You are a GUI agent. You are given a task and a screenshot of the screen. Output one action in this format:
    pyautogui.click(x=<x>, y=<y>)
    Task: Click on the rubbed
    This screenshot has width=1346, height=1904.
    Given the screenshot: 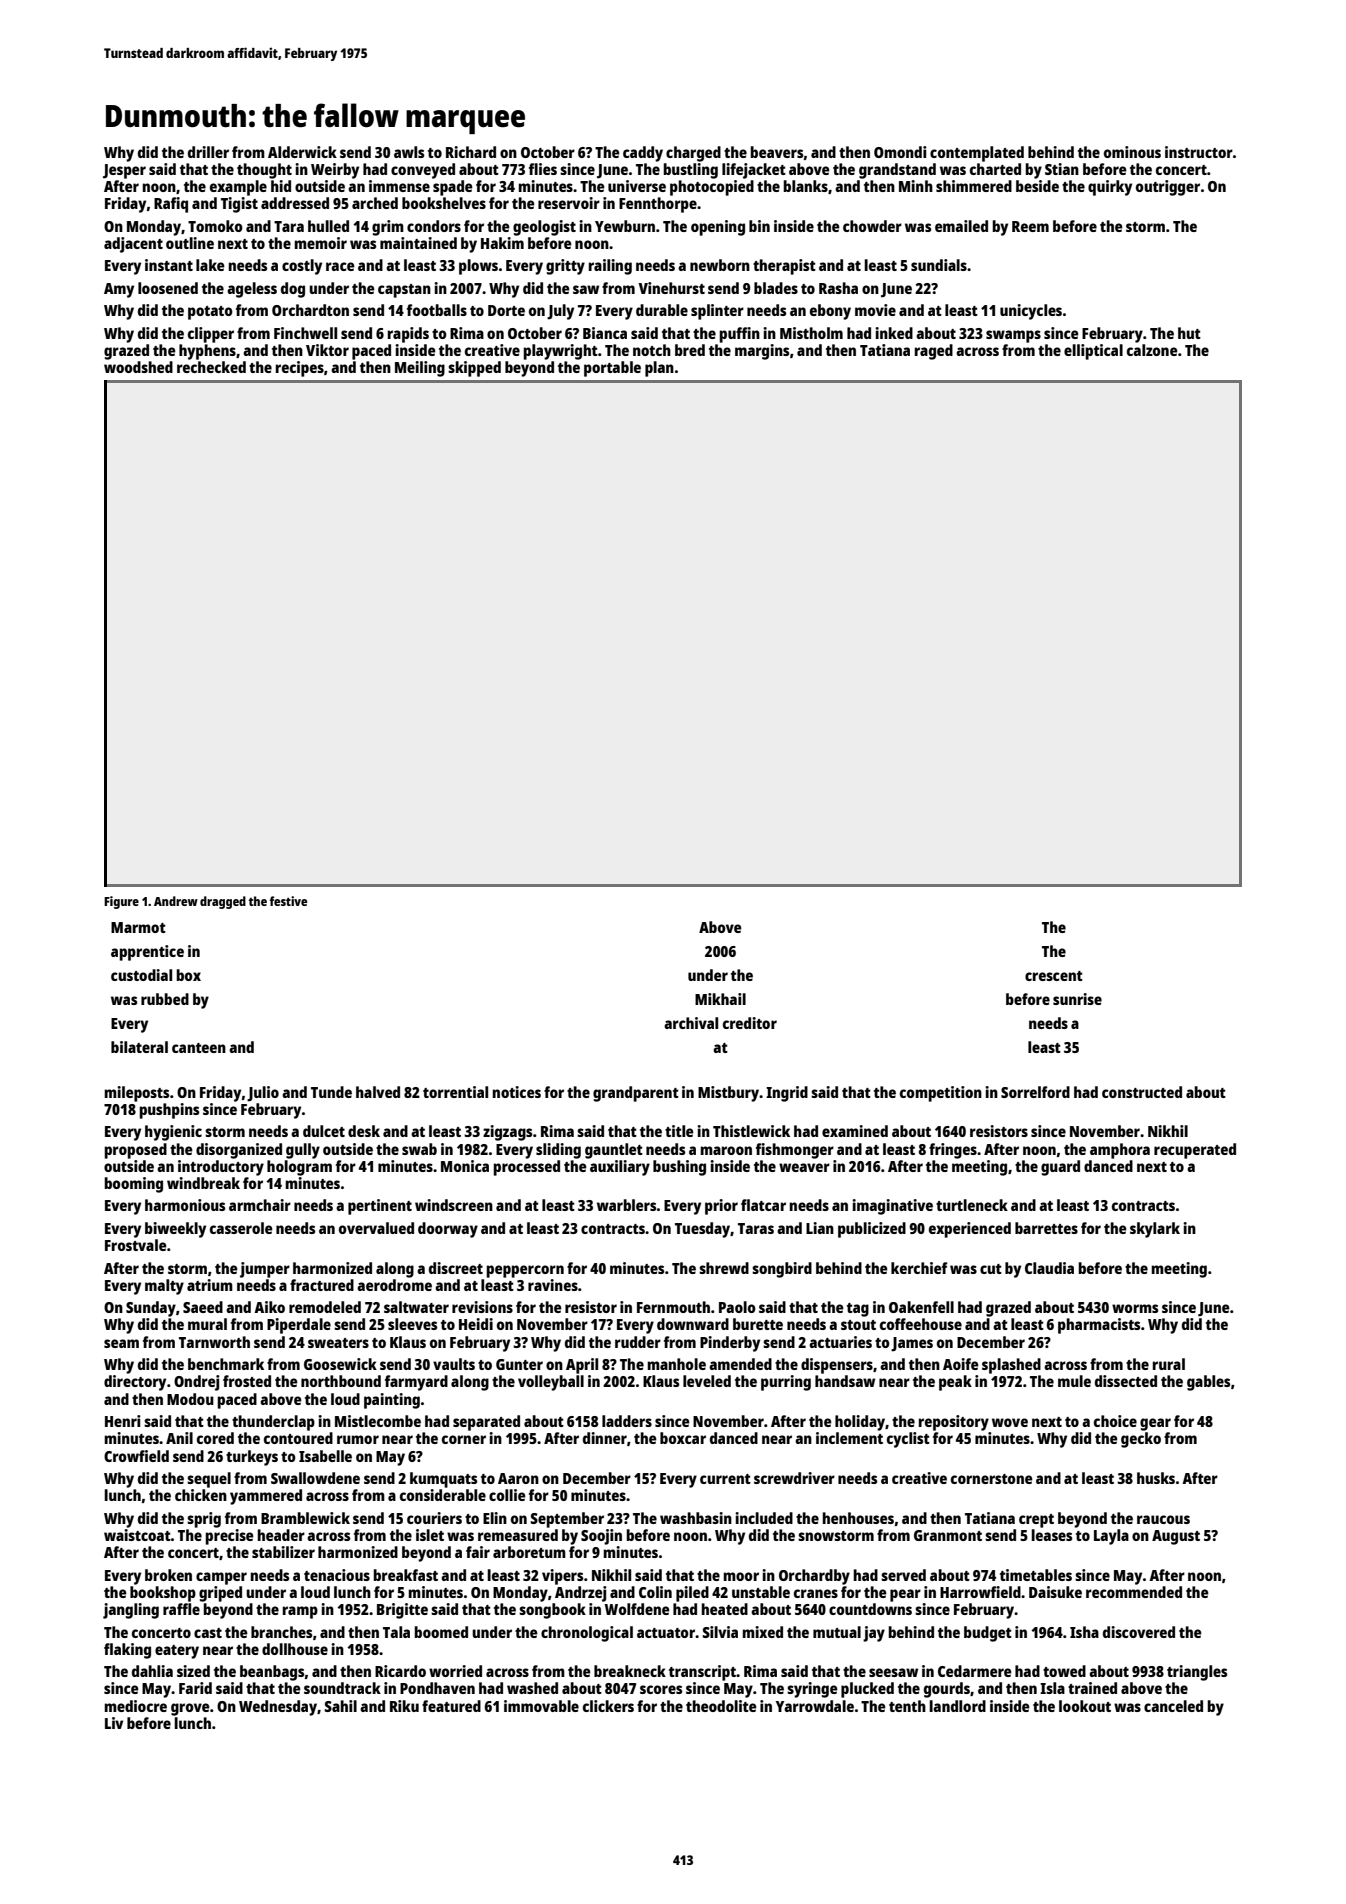 What is the action you would take?
    pyautogui.click(x=165, y=999)
